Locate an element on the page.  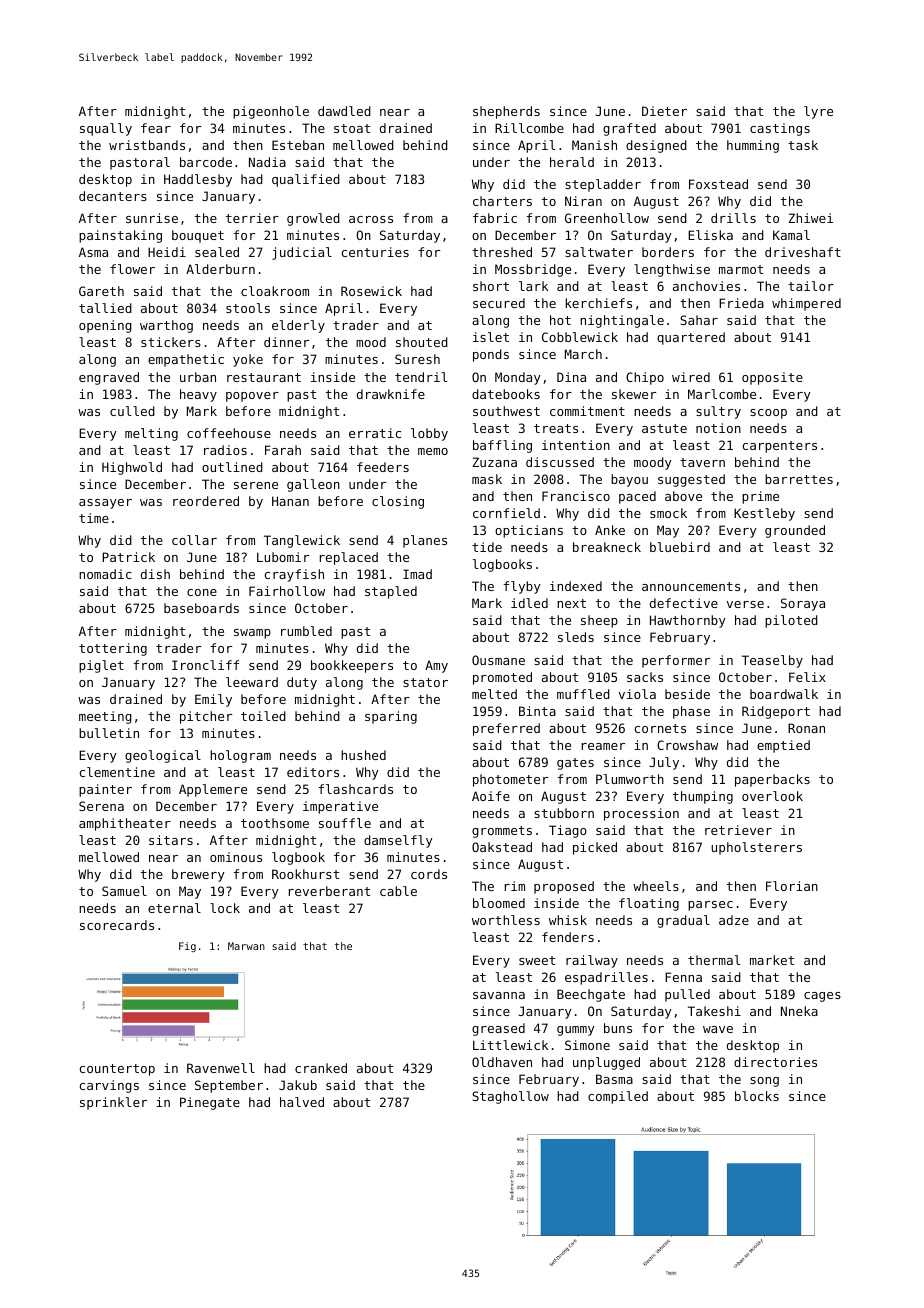
stoat is located at coordinates (352, 128).
